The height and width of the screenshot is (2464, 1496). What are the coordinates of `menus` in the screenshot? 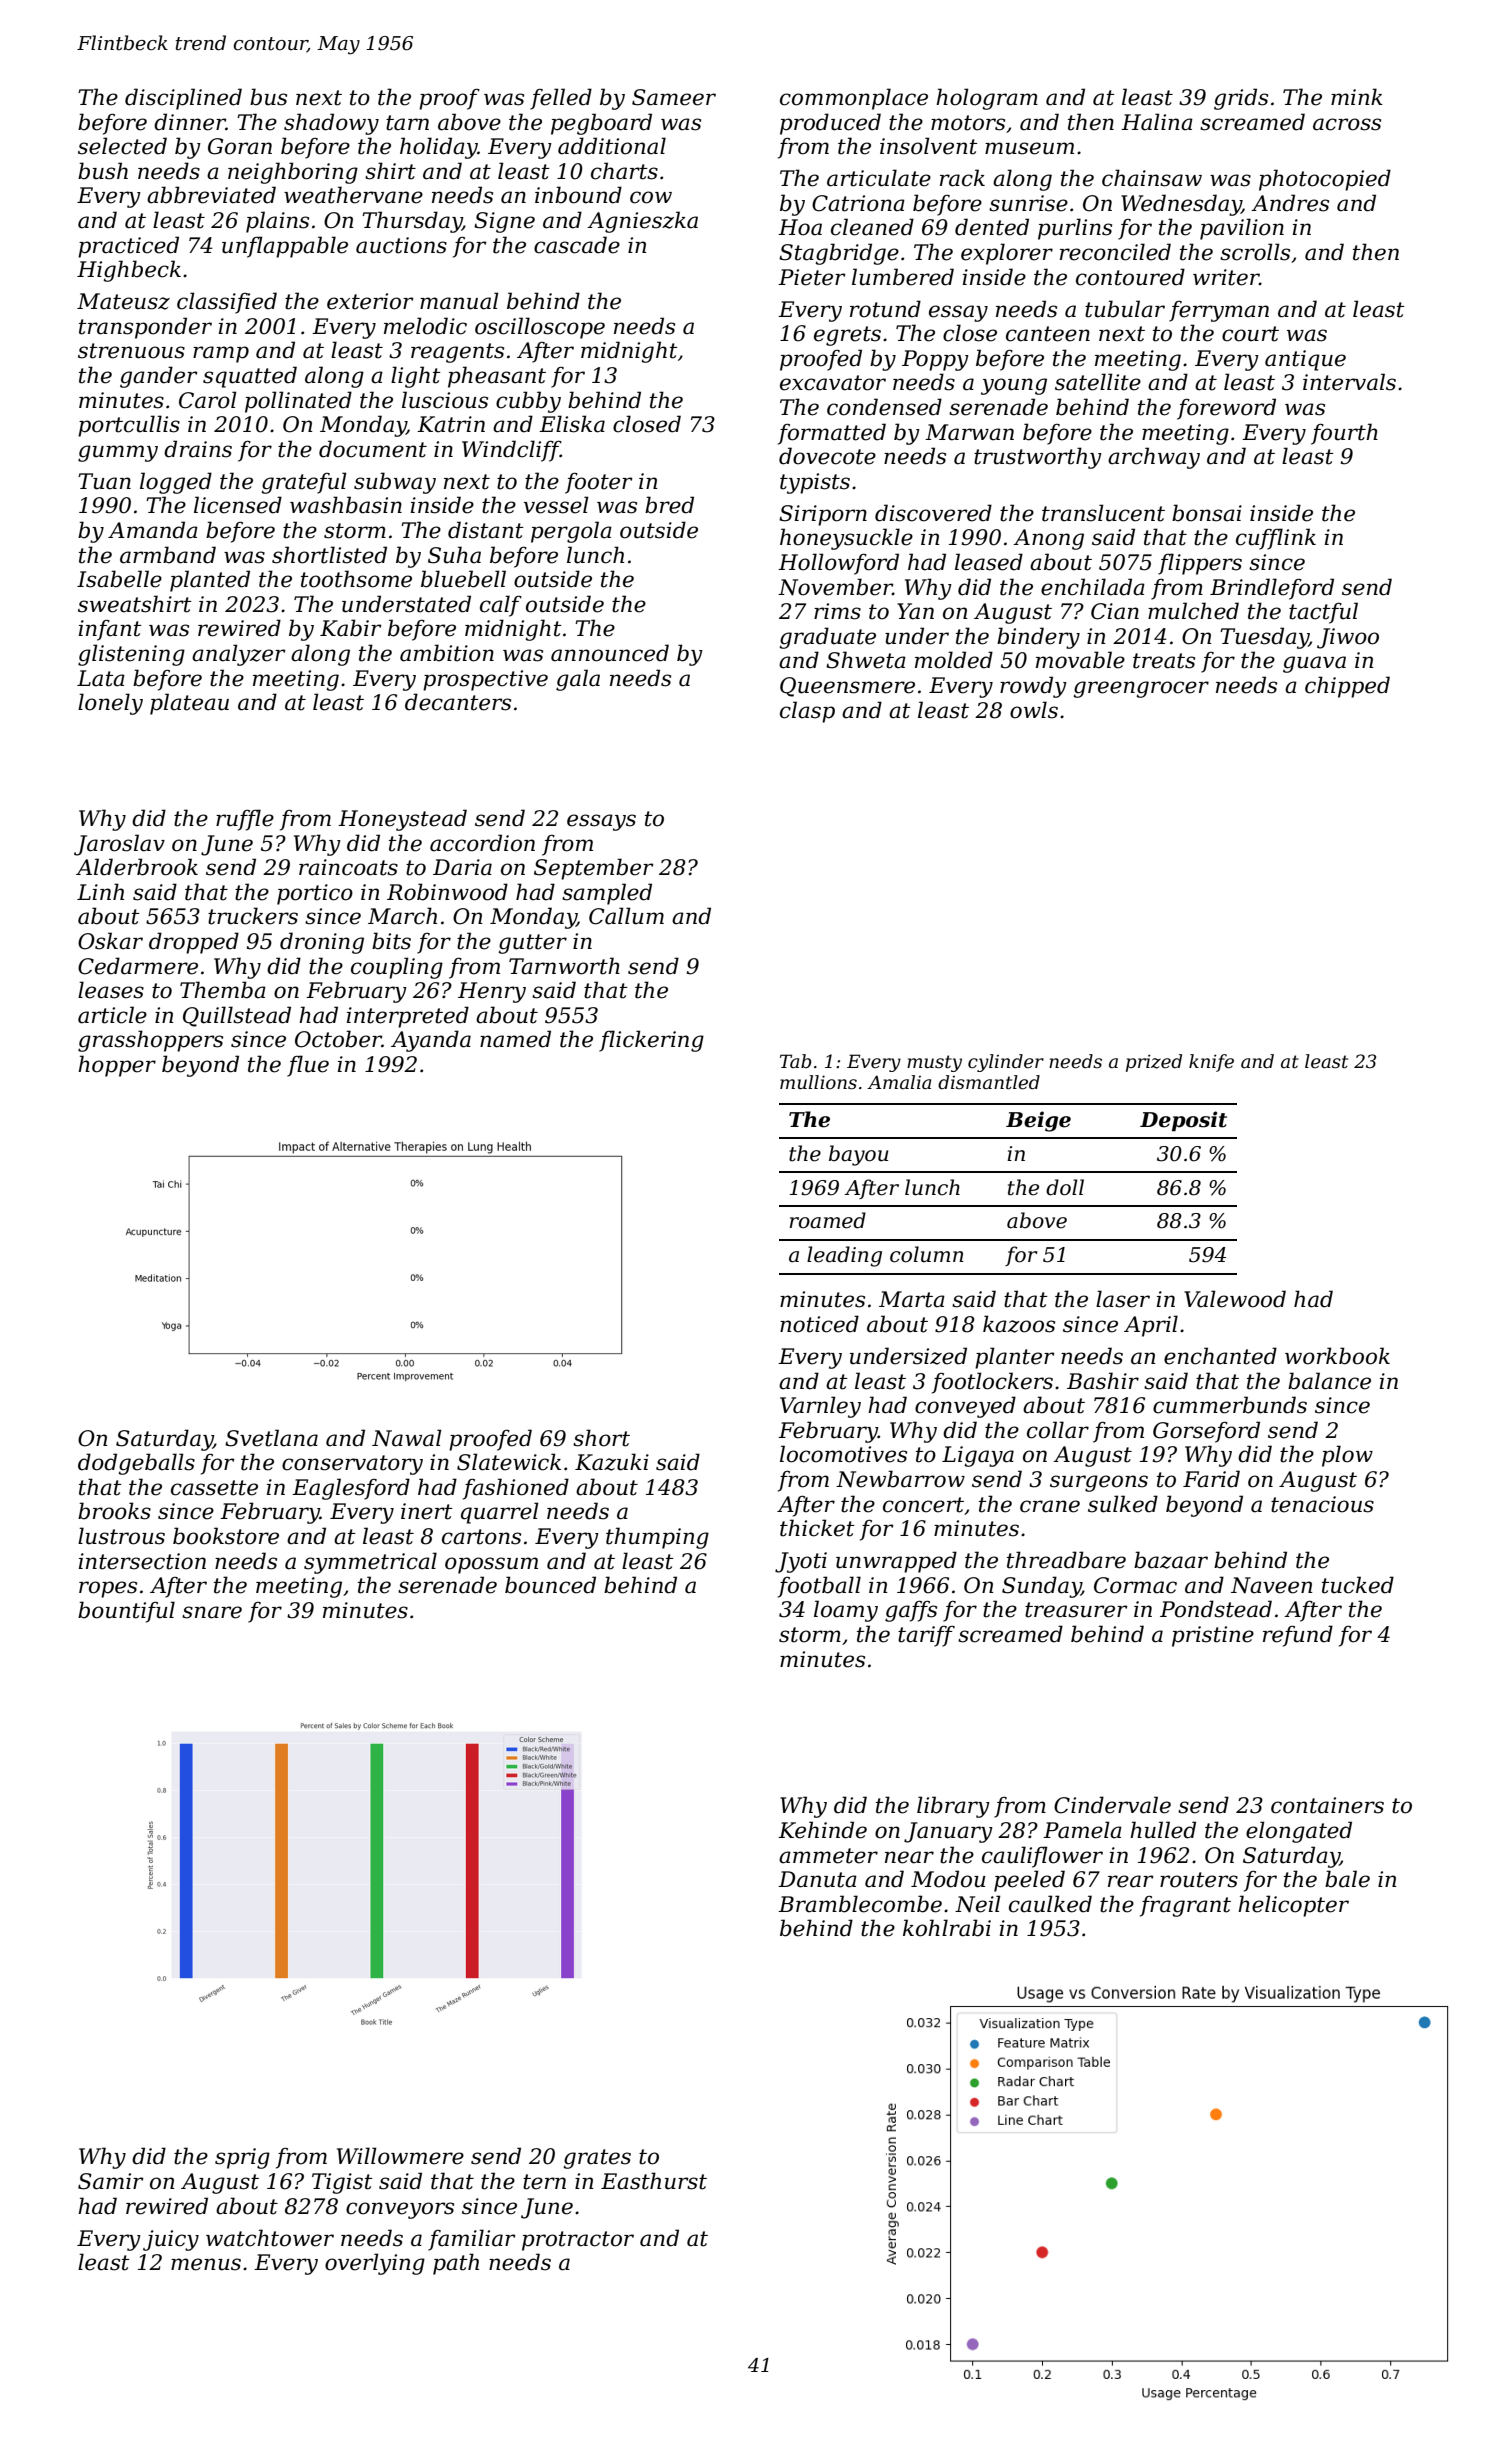 It's located at (206, 2264).
